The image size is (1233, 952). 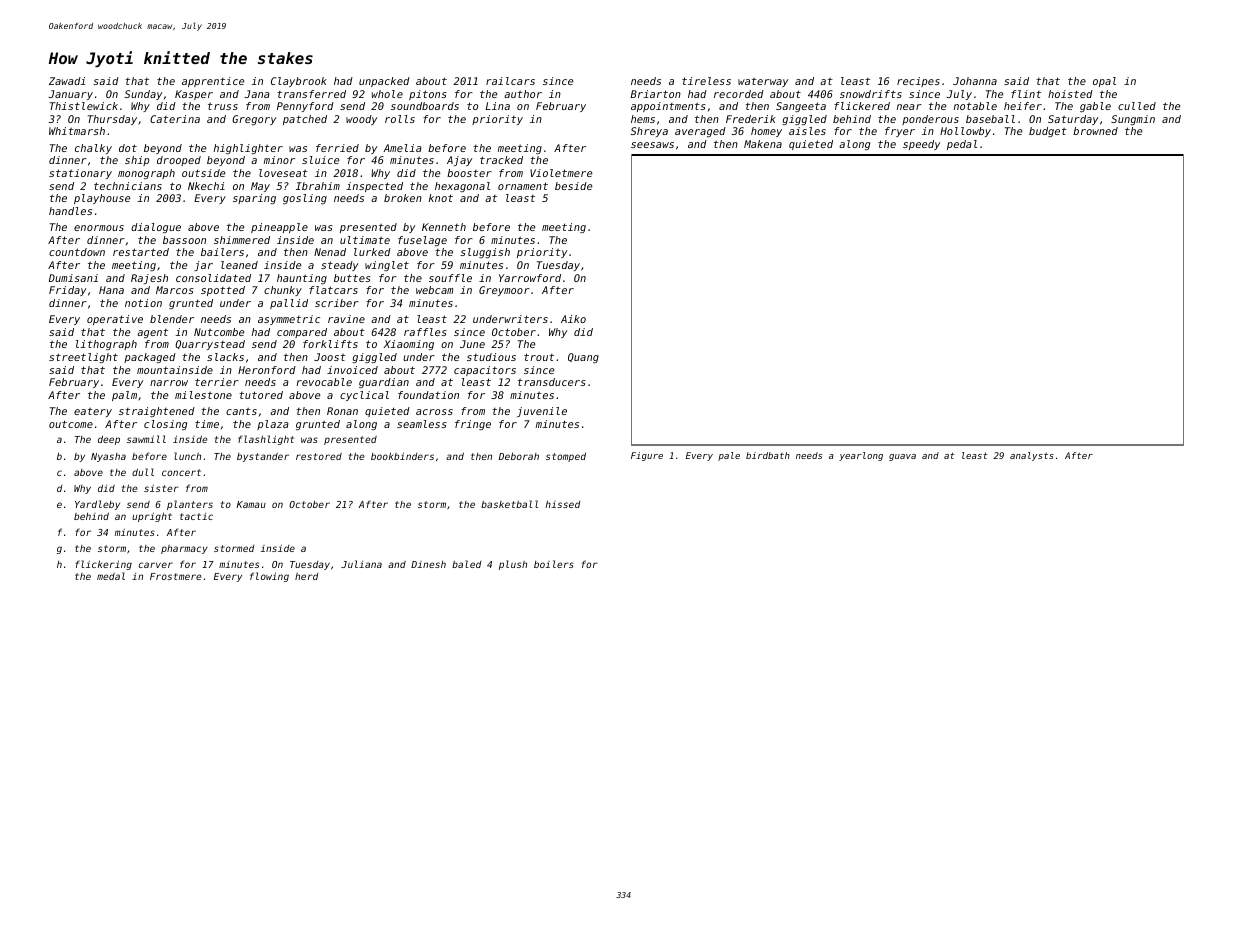 I want to click on Zawadi, so click(x=67, y=81).
